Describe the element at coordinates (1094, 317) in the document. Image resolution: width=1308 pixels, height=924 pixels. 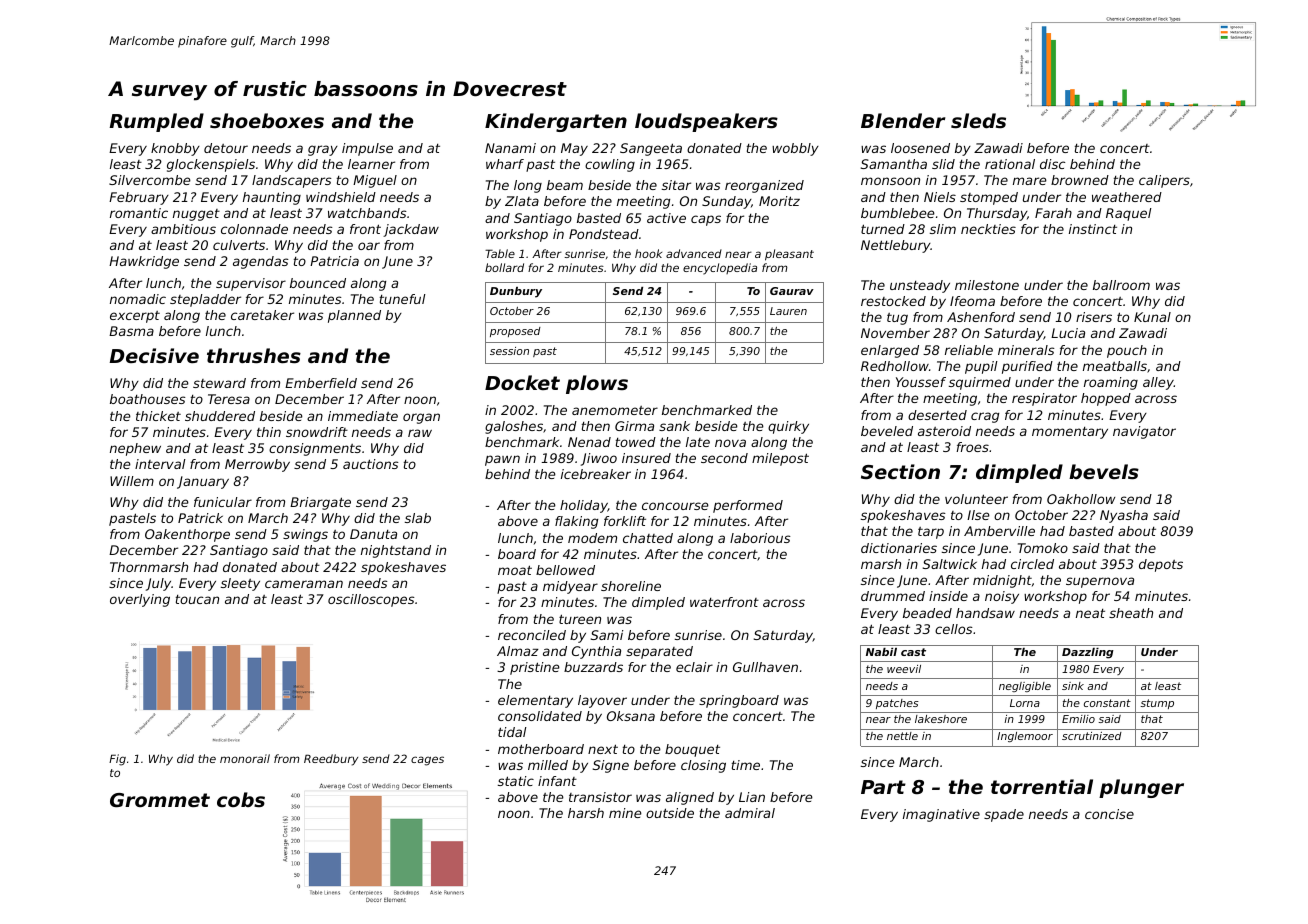
I see `risers` at that location.
